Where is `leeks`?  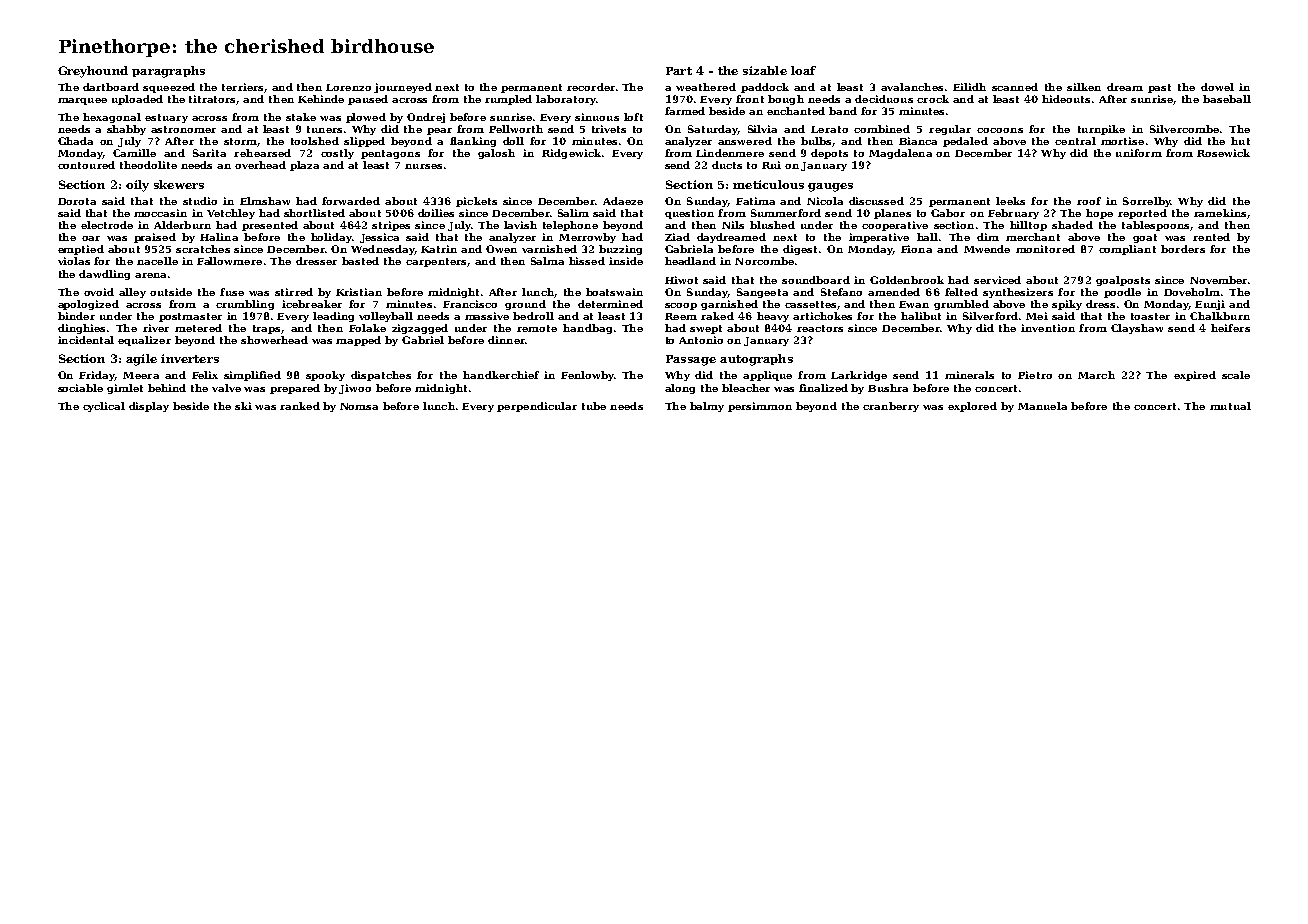 leeks is located at coordinates (1010, 201).
